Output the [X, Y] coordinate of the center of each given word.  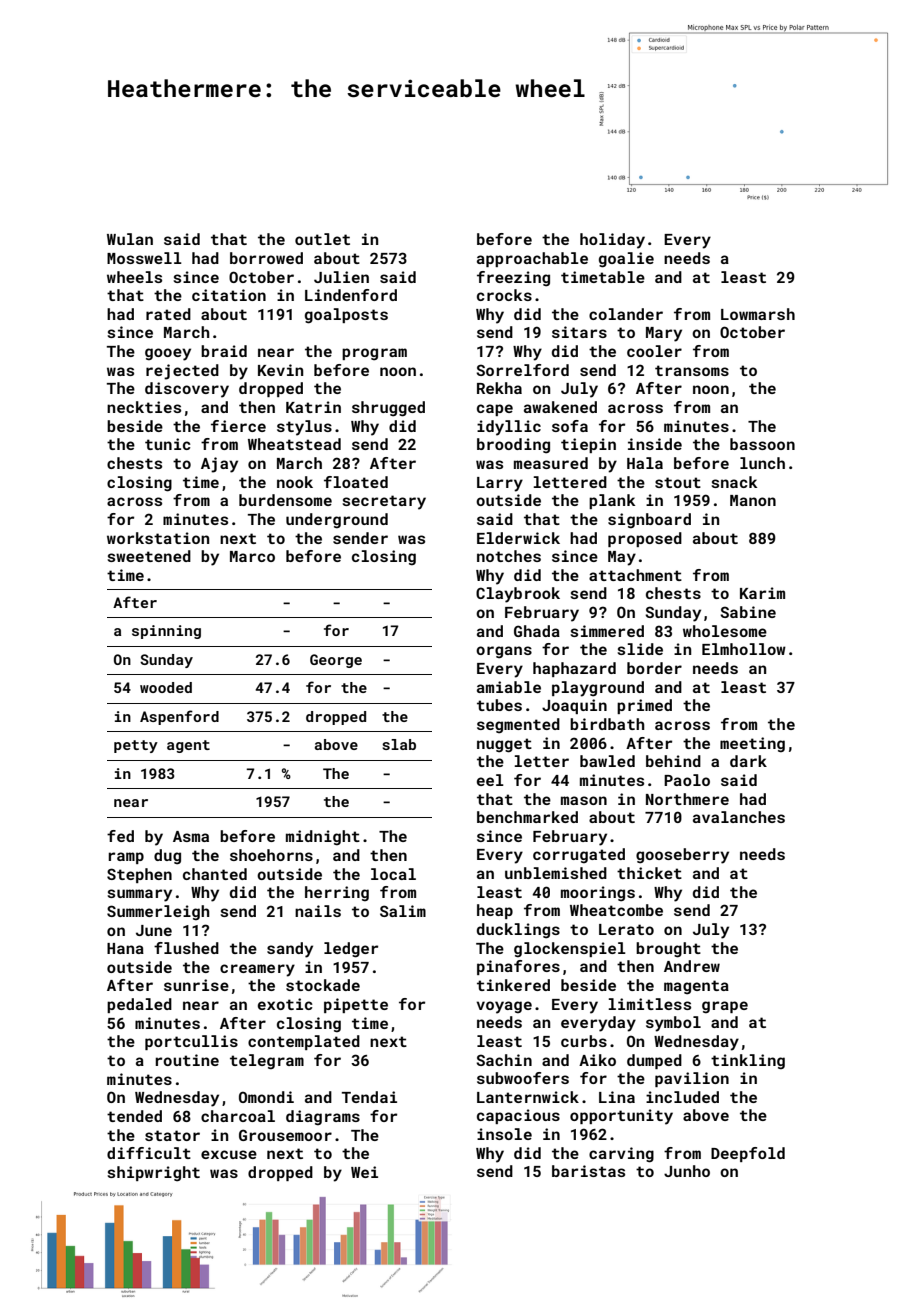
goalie [626, 260]
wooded [166, 687]
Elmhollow [744, 649]
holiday [612, 241]
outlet [322, 239]
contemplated [304, 1042]
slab [399, 744]
